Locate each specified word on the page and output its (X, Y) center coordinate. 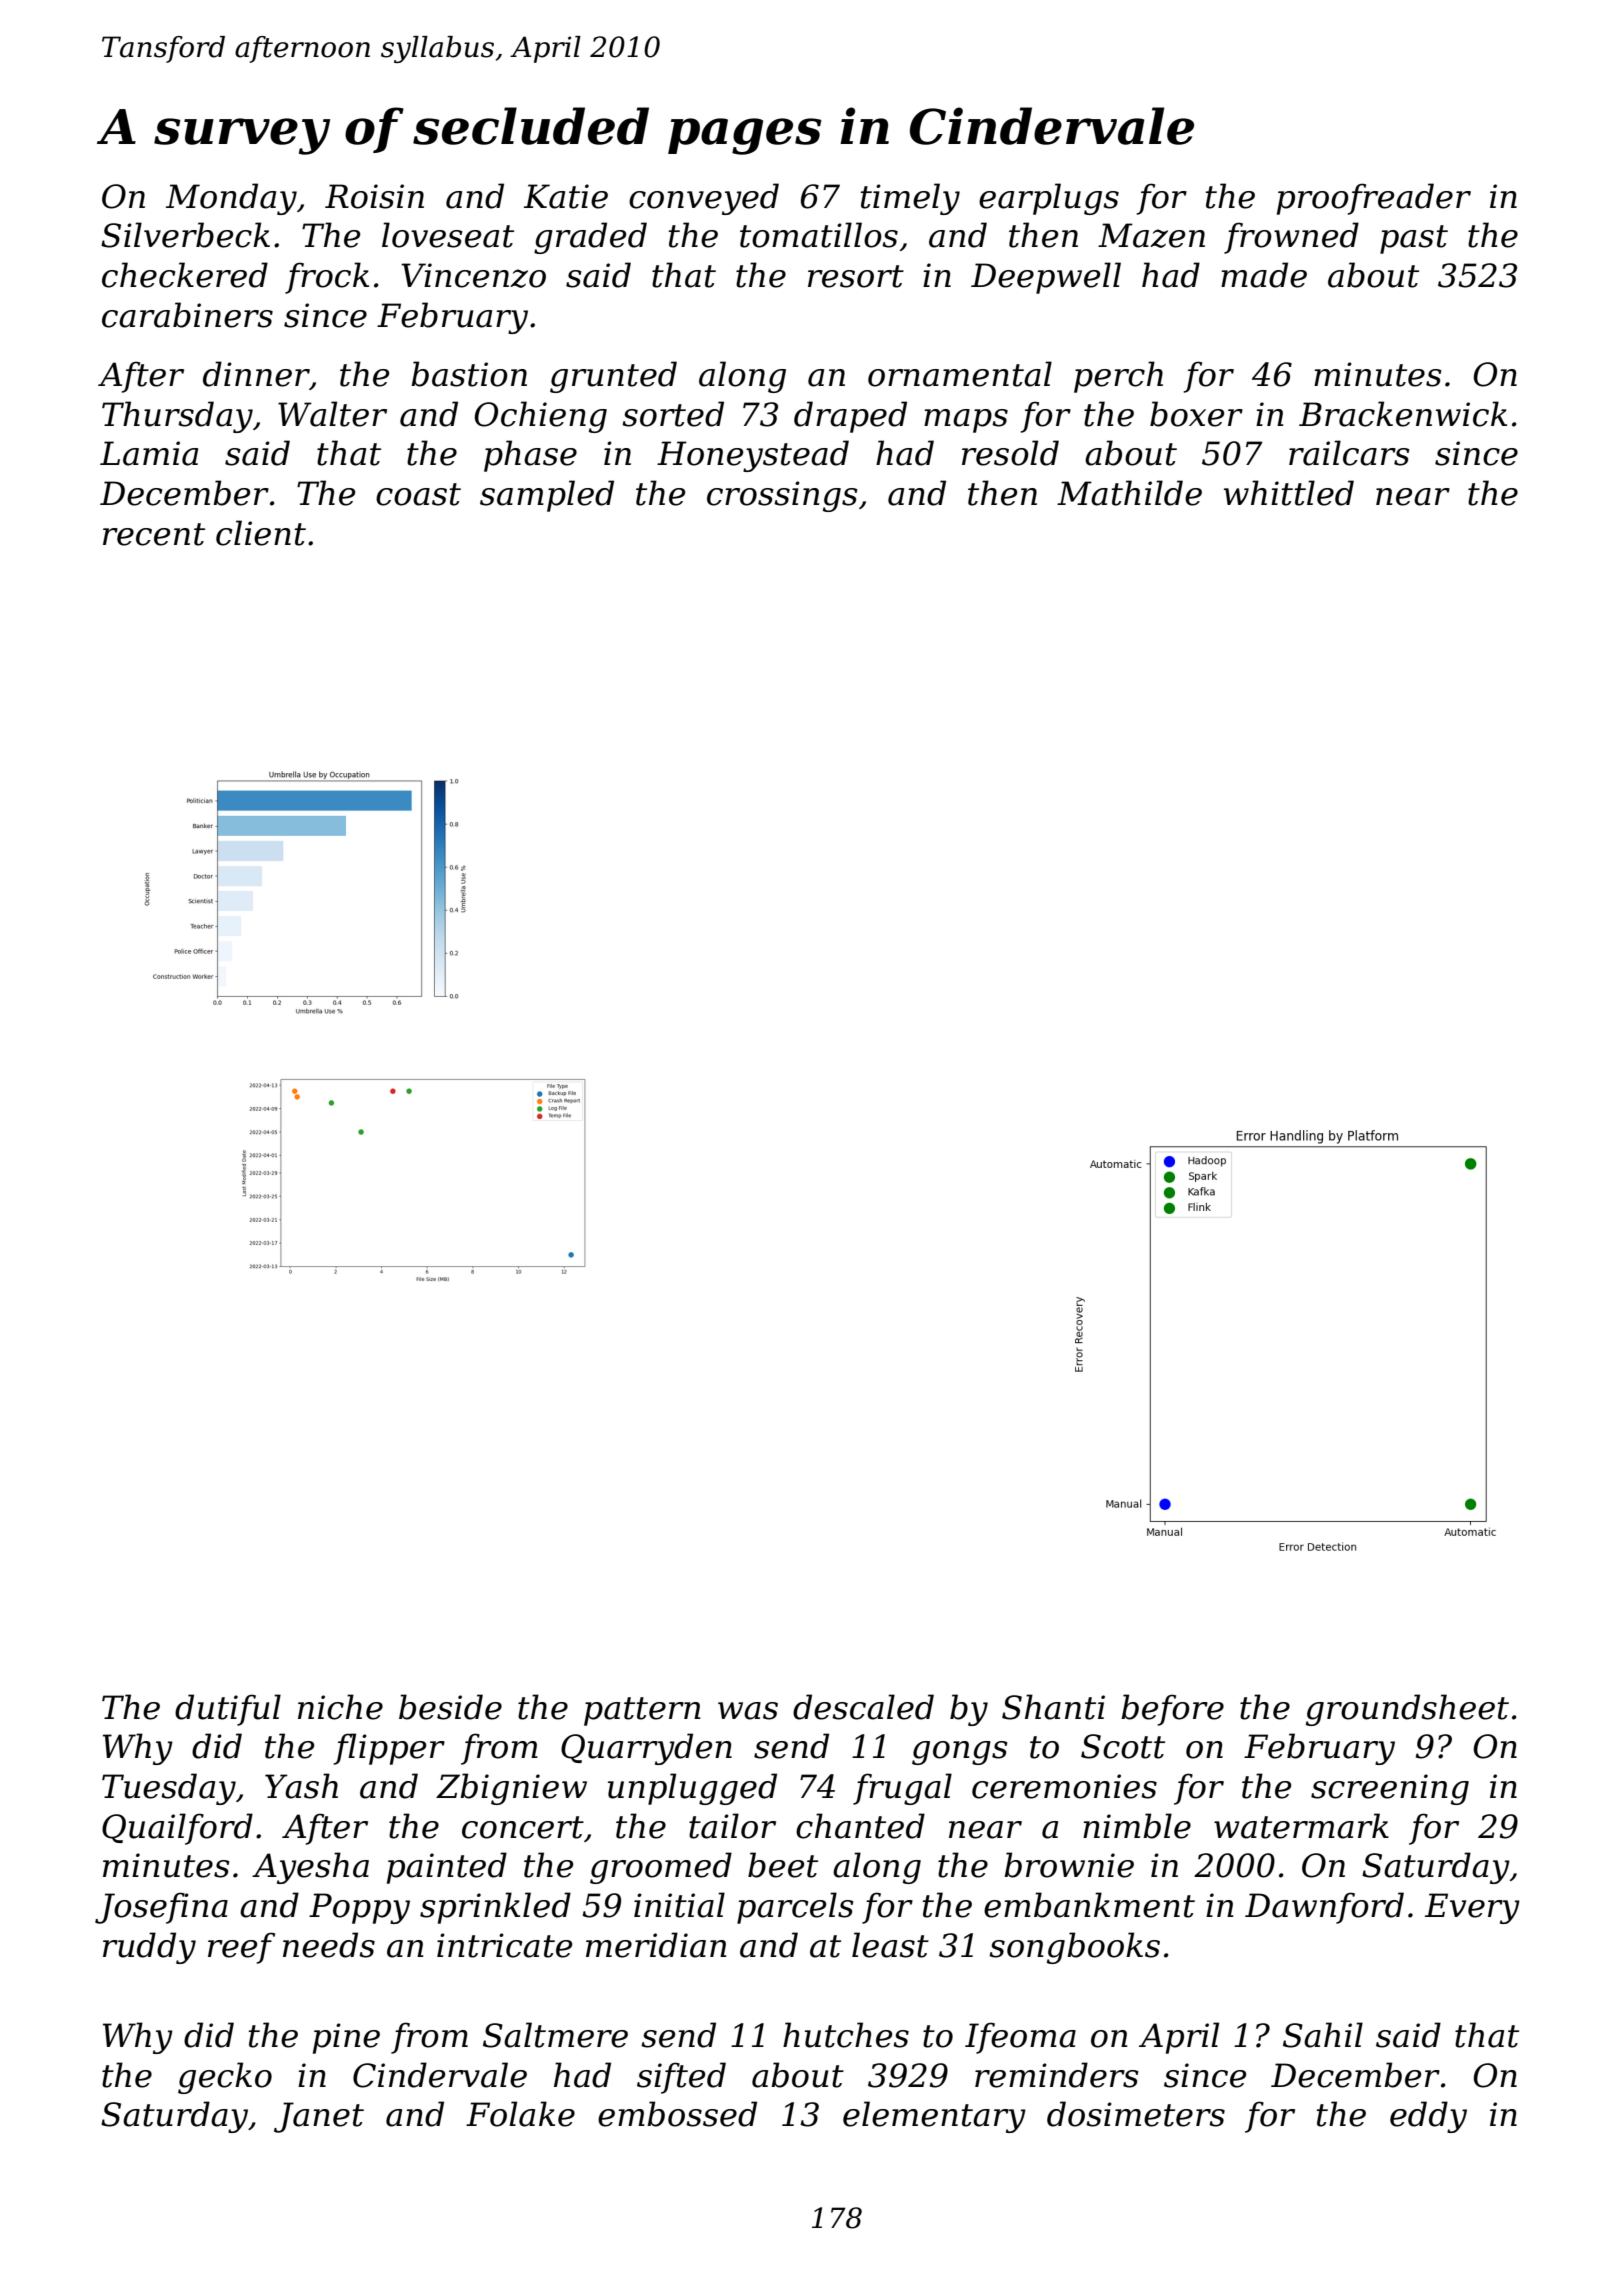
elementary (934, 2117)
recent (154, 534)
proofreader (1374, 199)
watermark (1301, 1826)
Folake (520, 2114)
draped (850, 417)
